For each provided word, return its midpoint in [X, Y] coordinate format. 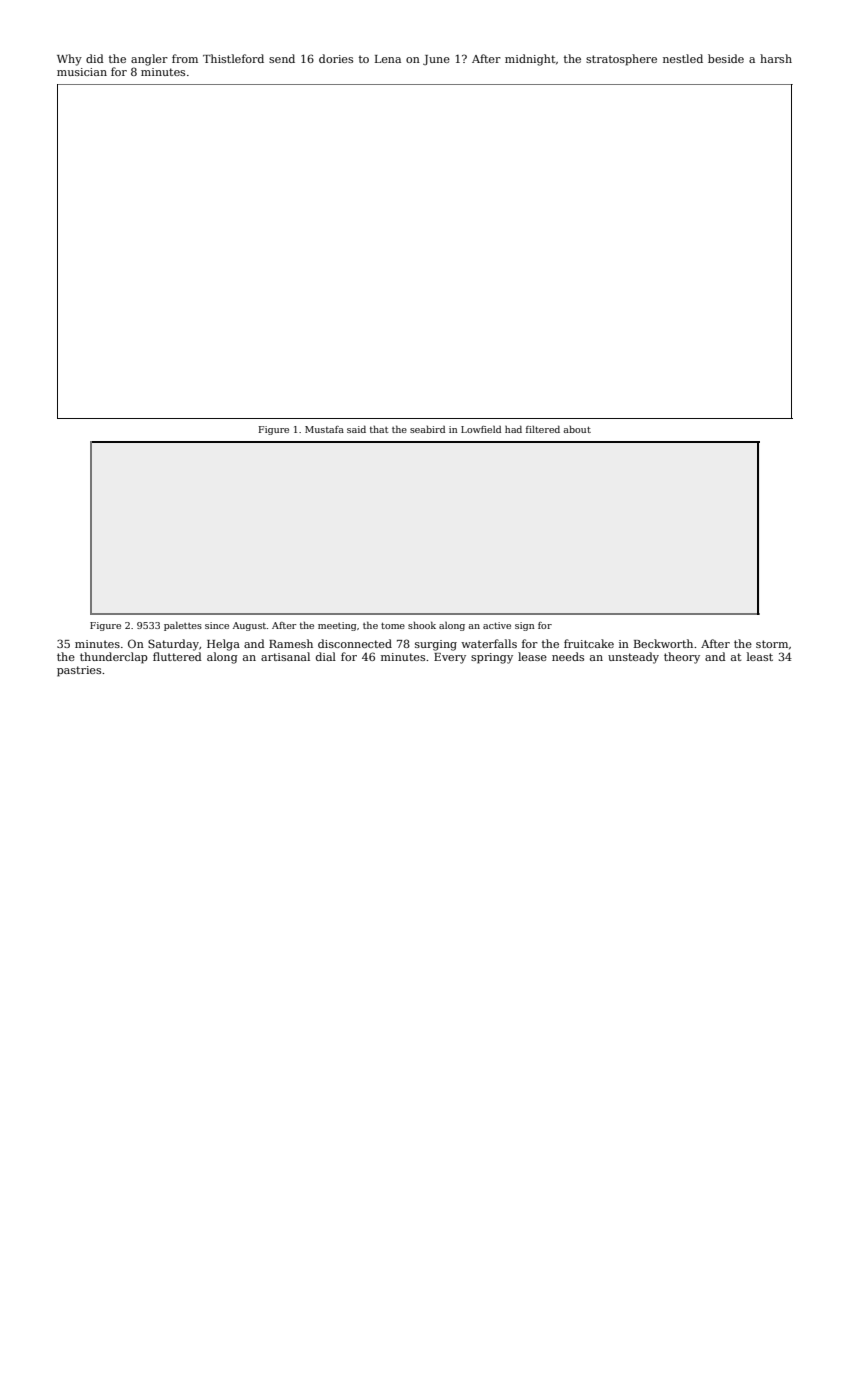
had [513, 429]
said [356, 429]
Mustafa [324, 429]
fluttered [177, 656]
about [577, 429]
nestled [683, 58]
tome [393, 625]
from [185, 58]
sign [525, 626]
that [379, 429]
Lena [388, 59]
